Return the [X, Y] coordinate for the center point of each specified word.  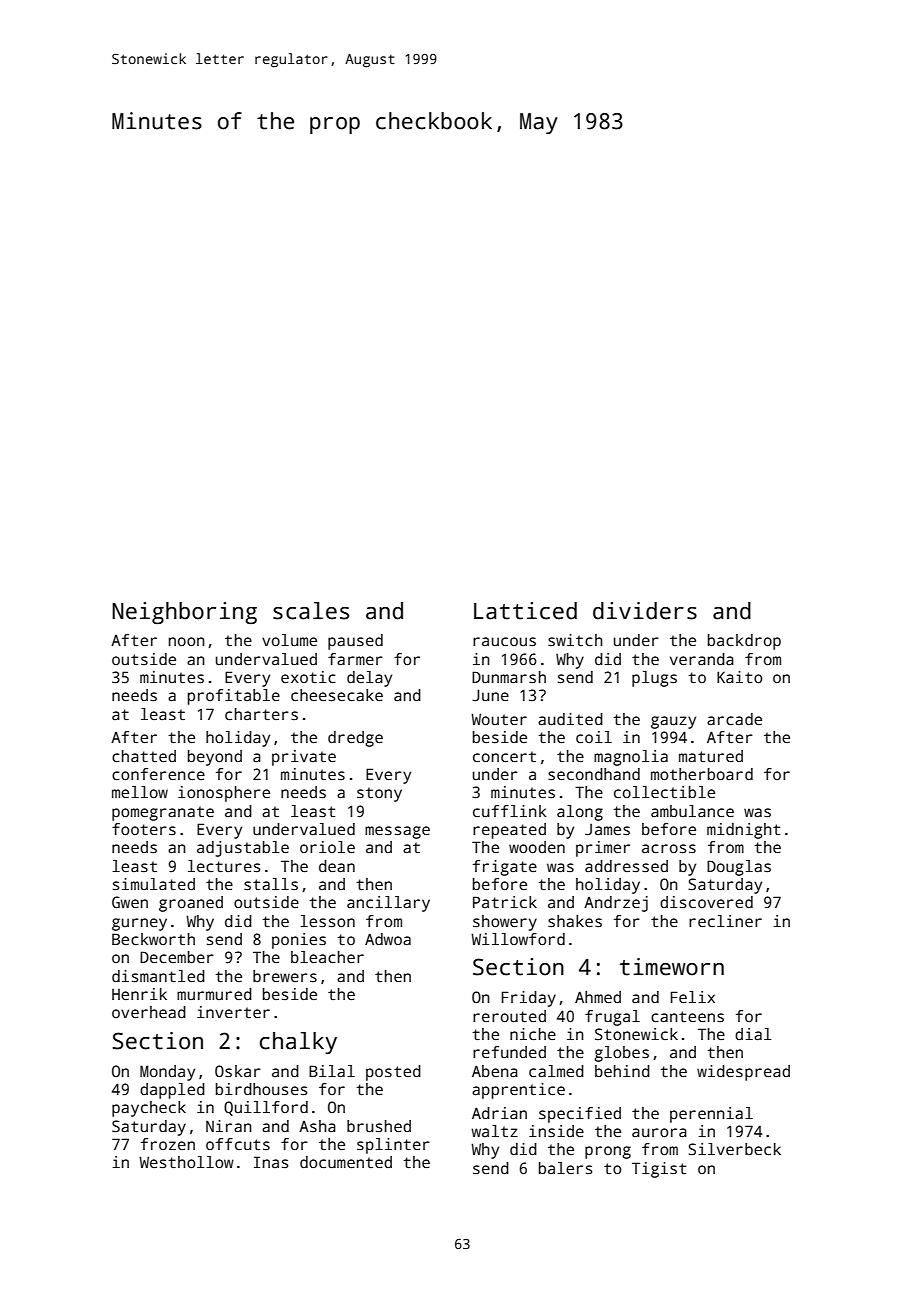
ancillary [388, 904]
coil [594, 737]
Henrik [139, 994]
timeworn [672, 967]
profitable [234, 697]
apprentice [518, 1091]
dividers [645, 611]
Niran [229, 1126]
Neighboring [184, 613]
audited [570, 719]
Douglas [739, 868]
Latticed [525, 611]
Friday [529, 999]
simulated [154, 884]
